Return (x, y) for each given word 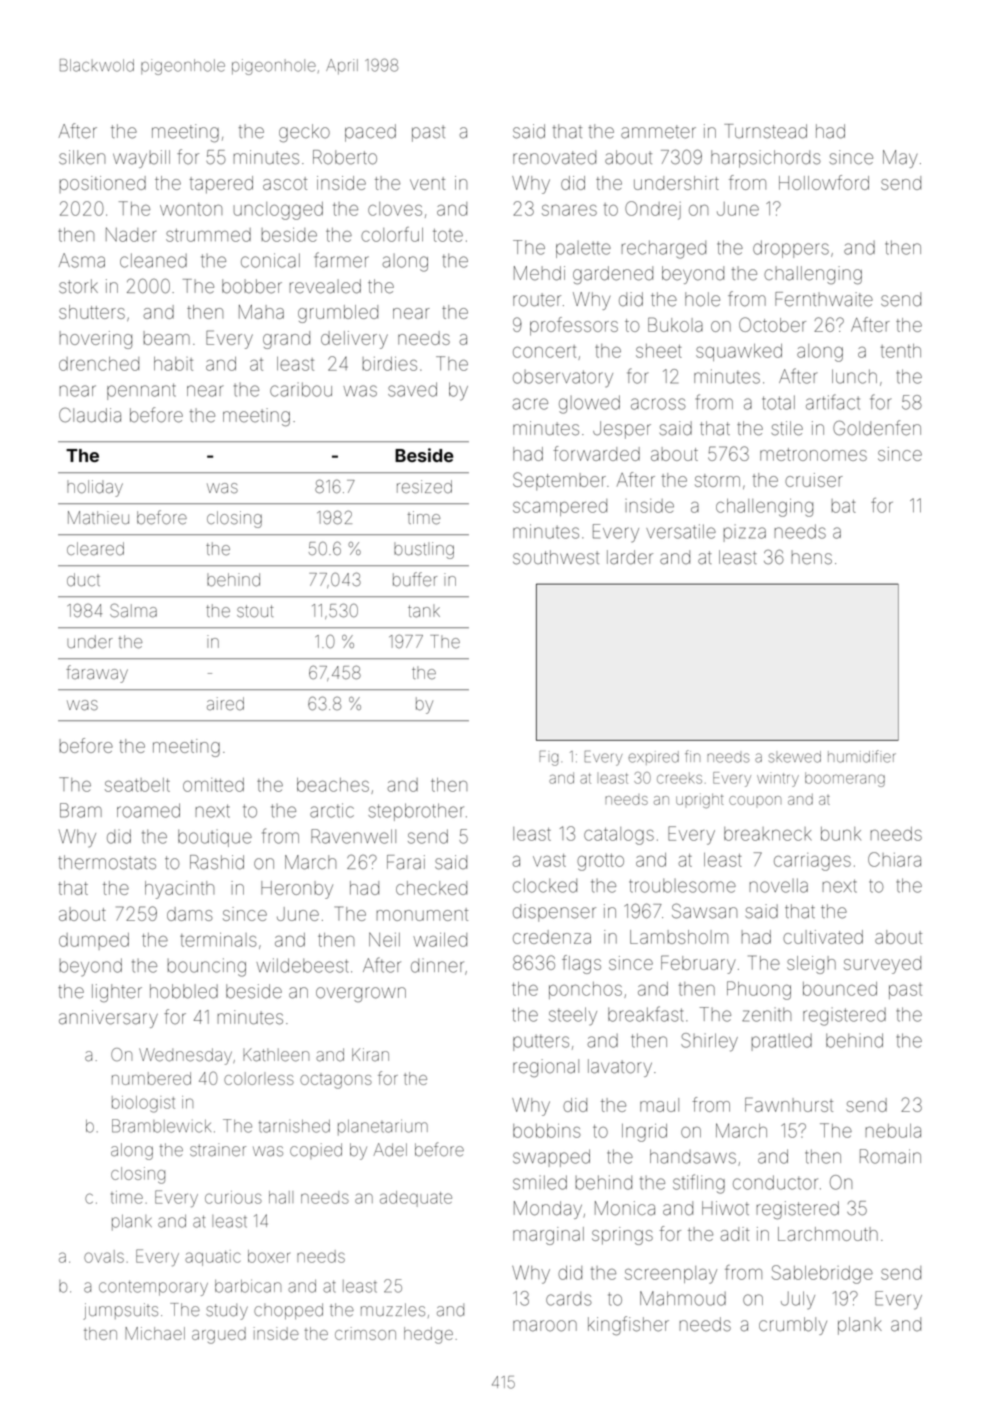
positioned (103, 184)
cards (569, 1299)
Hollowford (824, 182)
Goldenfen (877, 428)
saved (412, 389)
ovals (104, 1256)
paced (370, 133)
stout (255, 611)
